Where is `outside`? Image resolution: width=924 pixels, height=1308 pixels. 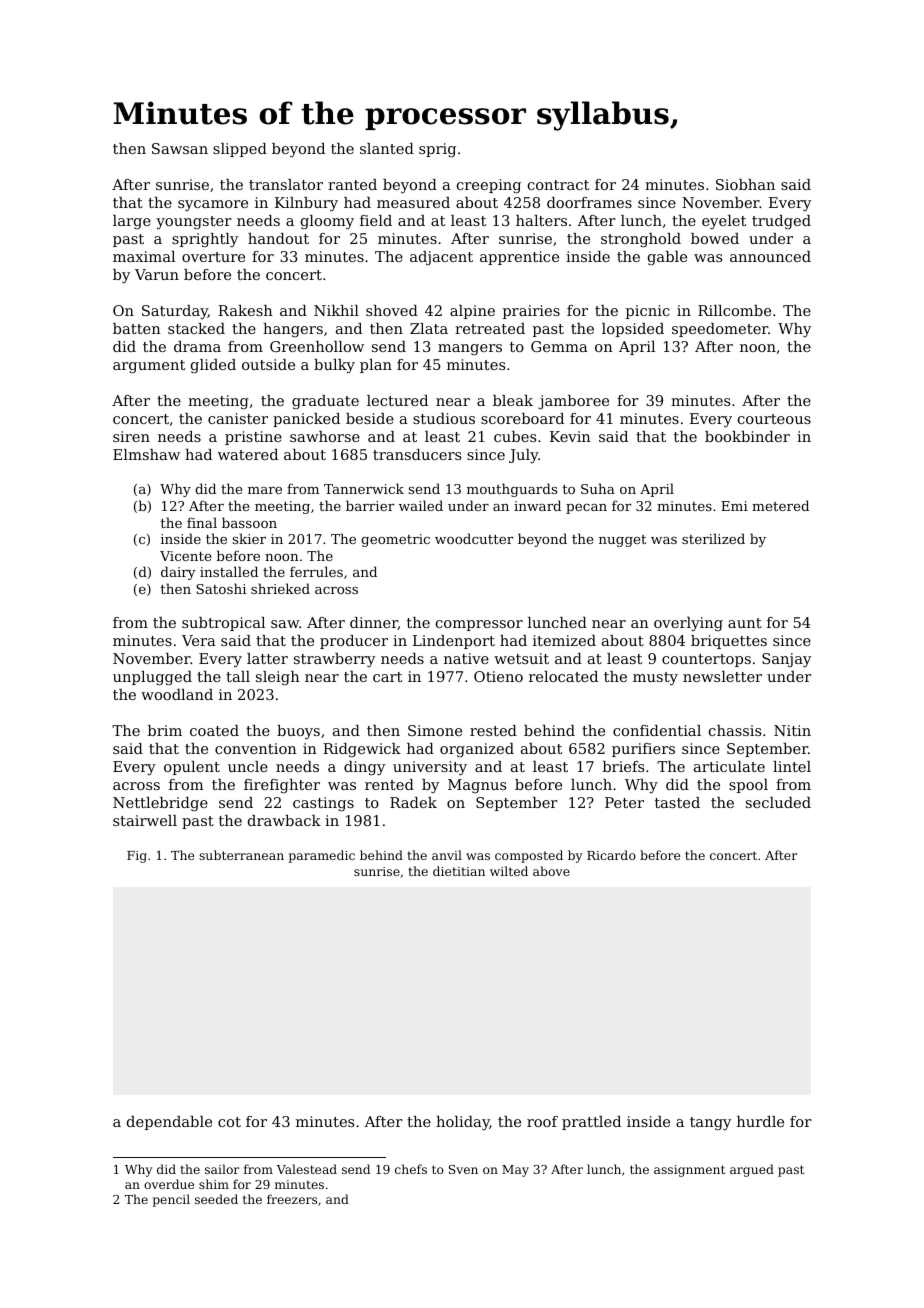
outside is located at coordinates (268, 364).
